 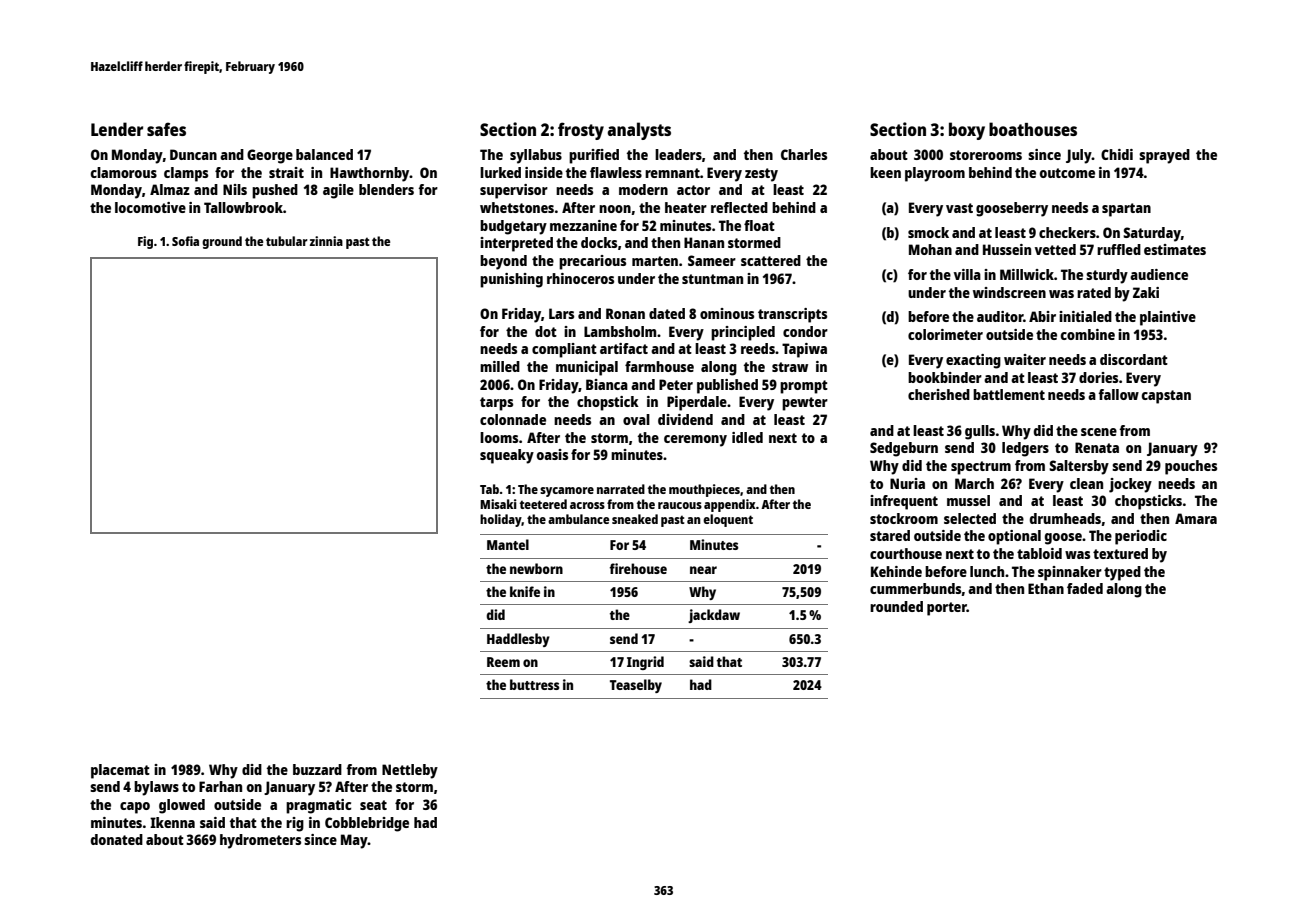 What do you see at coordinates (525, 591) in the screenshot?
I see `knife` at bounding box center [525, 591].
